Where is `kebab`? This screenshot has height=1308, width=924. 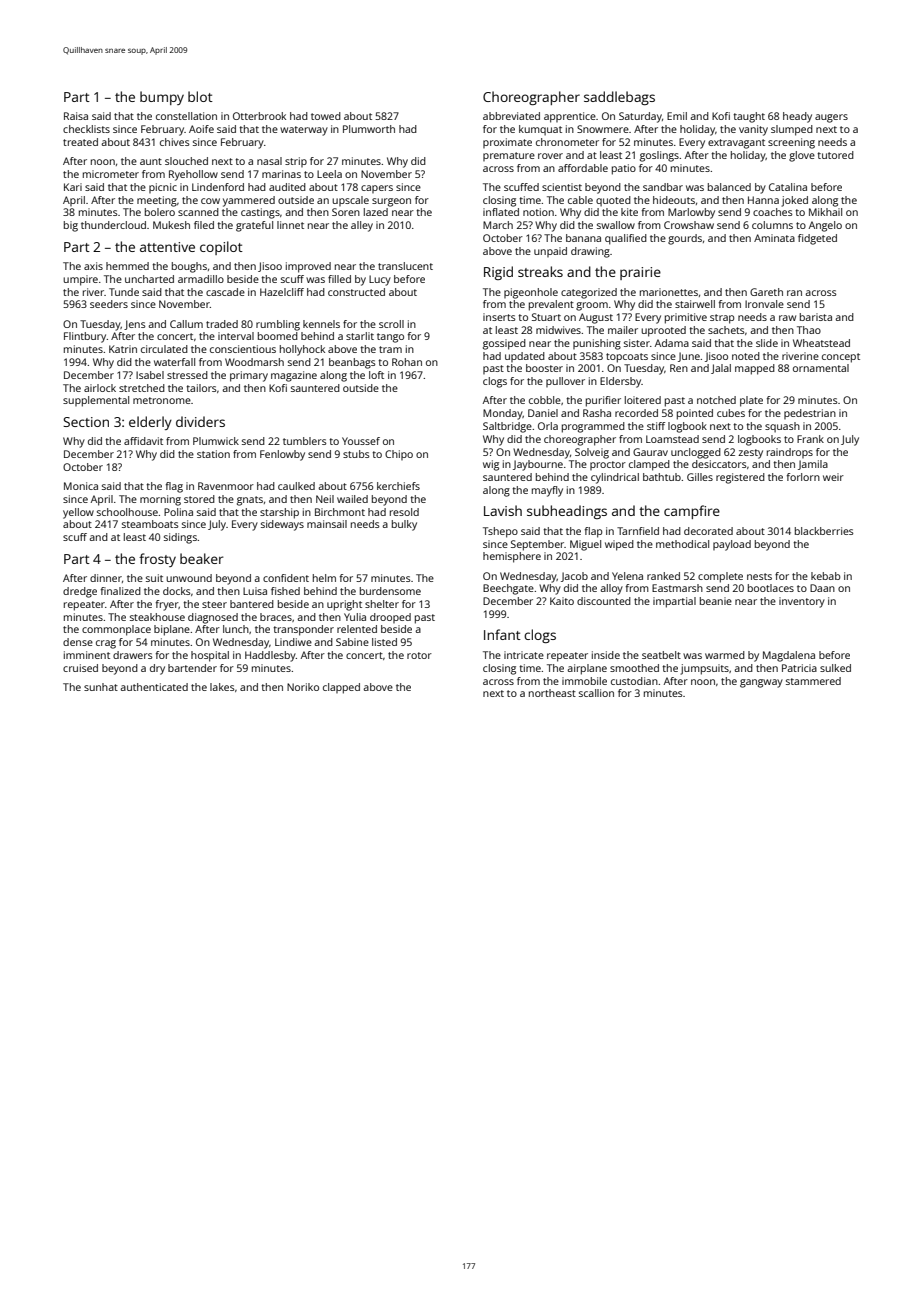 kebab is located at coordinates (825, 576).
